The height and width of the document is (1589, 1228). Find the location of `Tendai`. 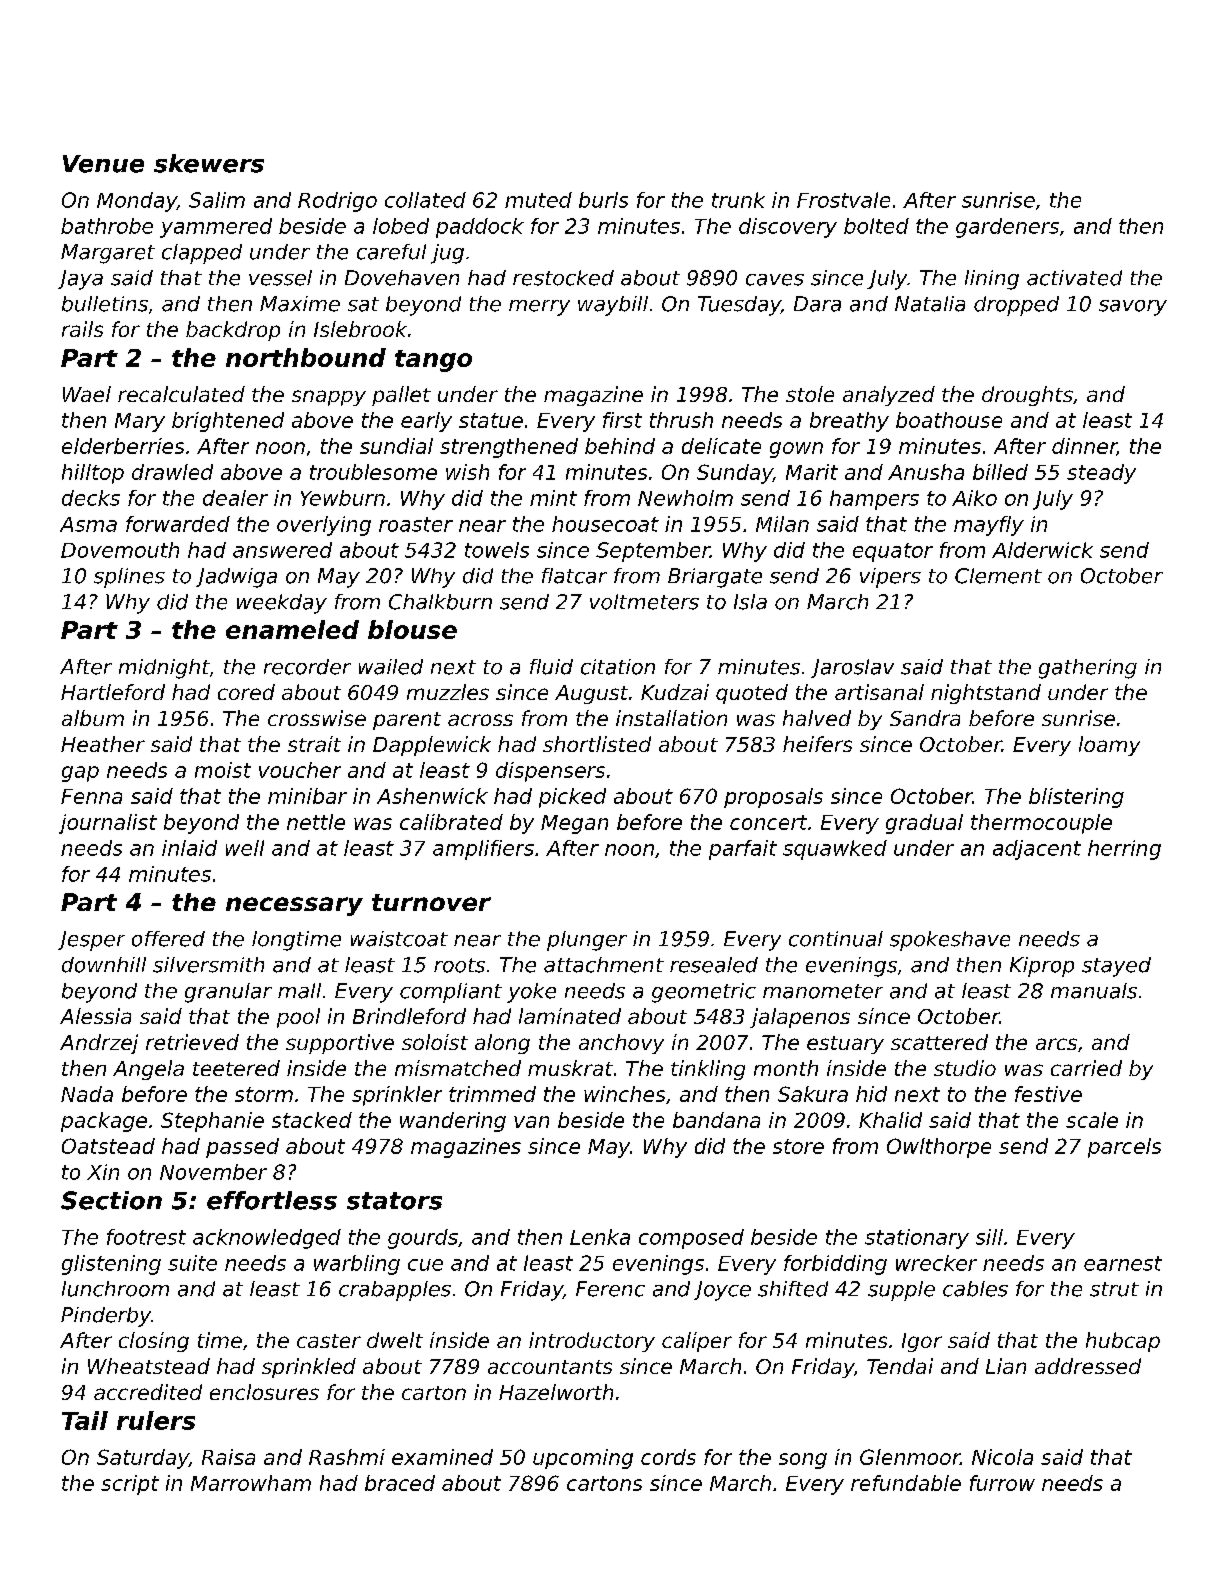

Tendai is located at coordinates (900, 1366).
